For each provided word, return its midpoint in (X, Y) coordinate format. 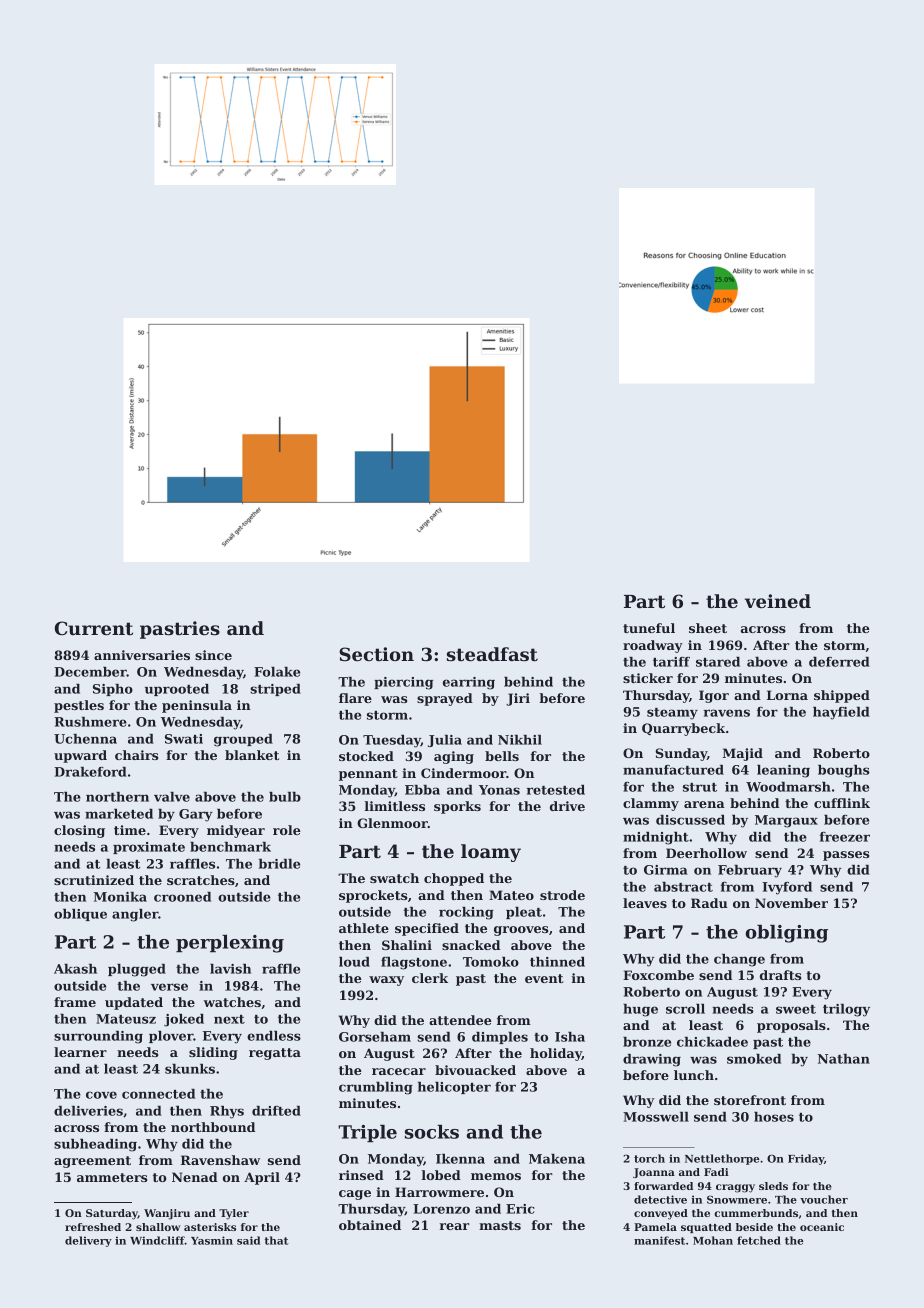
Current (94, 628)
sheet (708, 628)
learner (80, 1052)
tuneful (649, 628)
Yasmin (212, 1240)
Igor (714, 696)
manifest (659, 1240)
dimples (500, 1038)
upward (80, 756)
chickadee (712, 1042)
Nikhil (520, 740)
